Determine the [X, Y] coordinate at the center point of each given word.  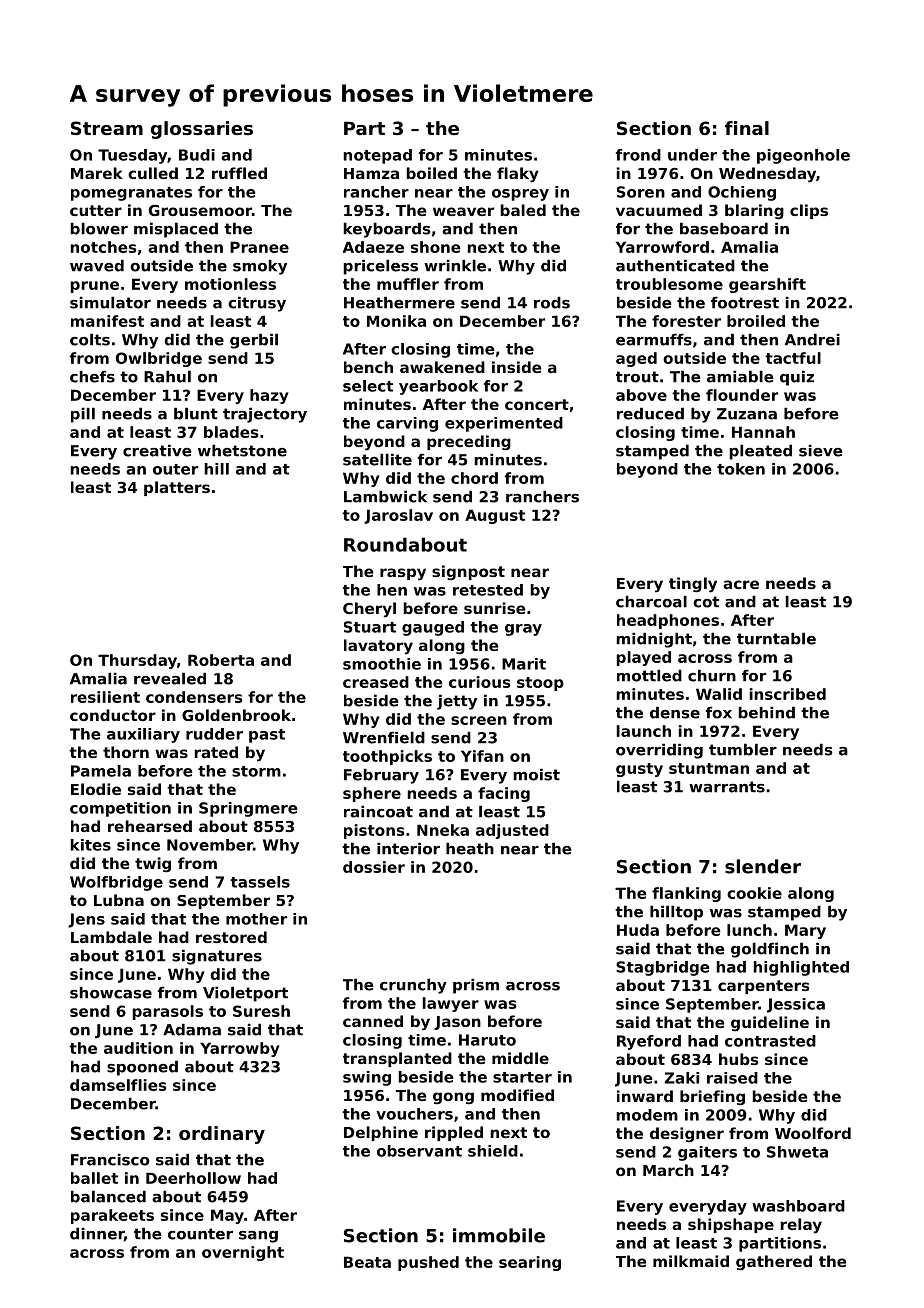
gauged [433, 628]
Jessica [796, 1005]
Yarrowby [240, 1049]
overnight [243, 1253]
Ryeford [649, 1042]
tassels [260, 882]
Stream [107, 128]
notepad [378, 156]
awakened [442, 367]
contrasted [770, 1041]
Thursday [137, 661]
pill [83, 415]
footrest [745, 302]
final [747, 128]
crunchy [413, 986]
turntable [776, 638]
